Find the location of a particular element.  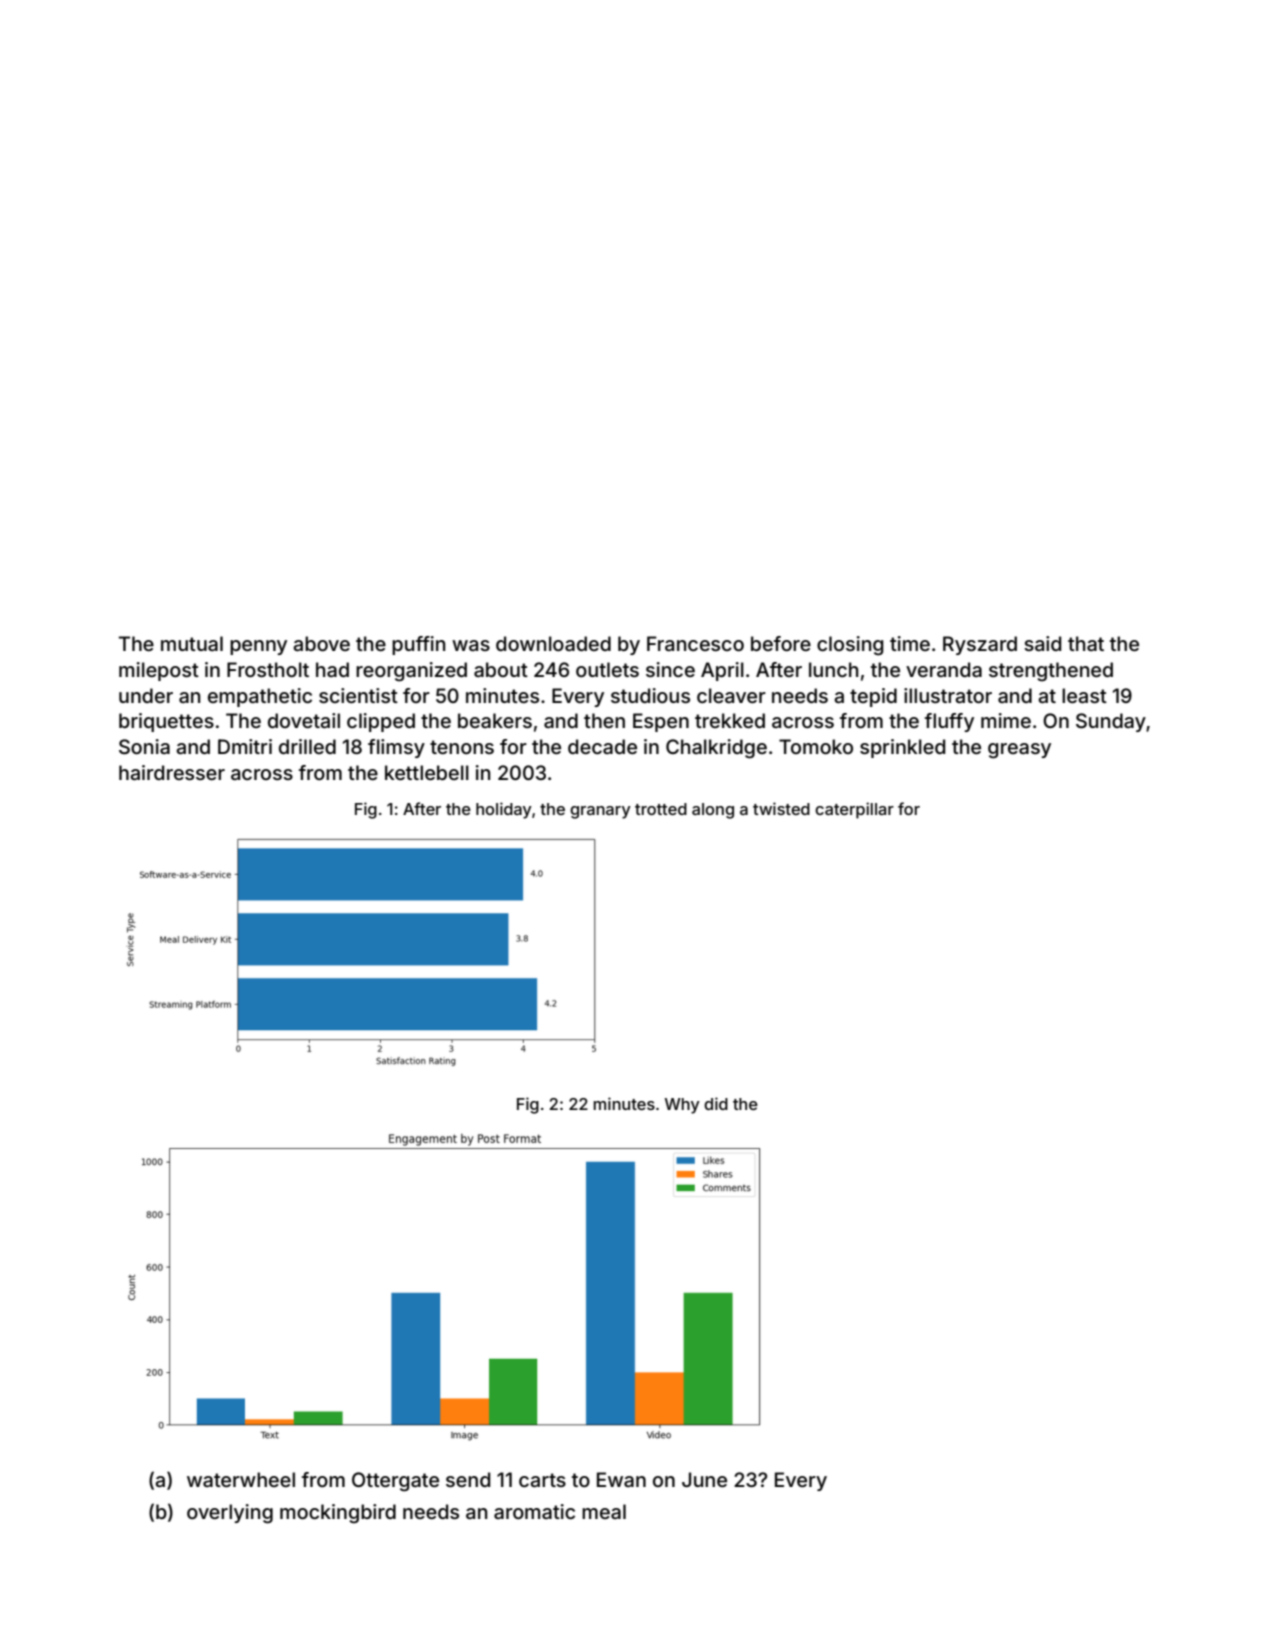

did is located at coordinates (716, 1103).
